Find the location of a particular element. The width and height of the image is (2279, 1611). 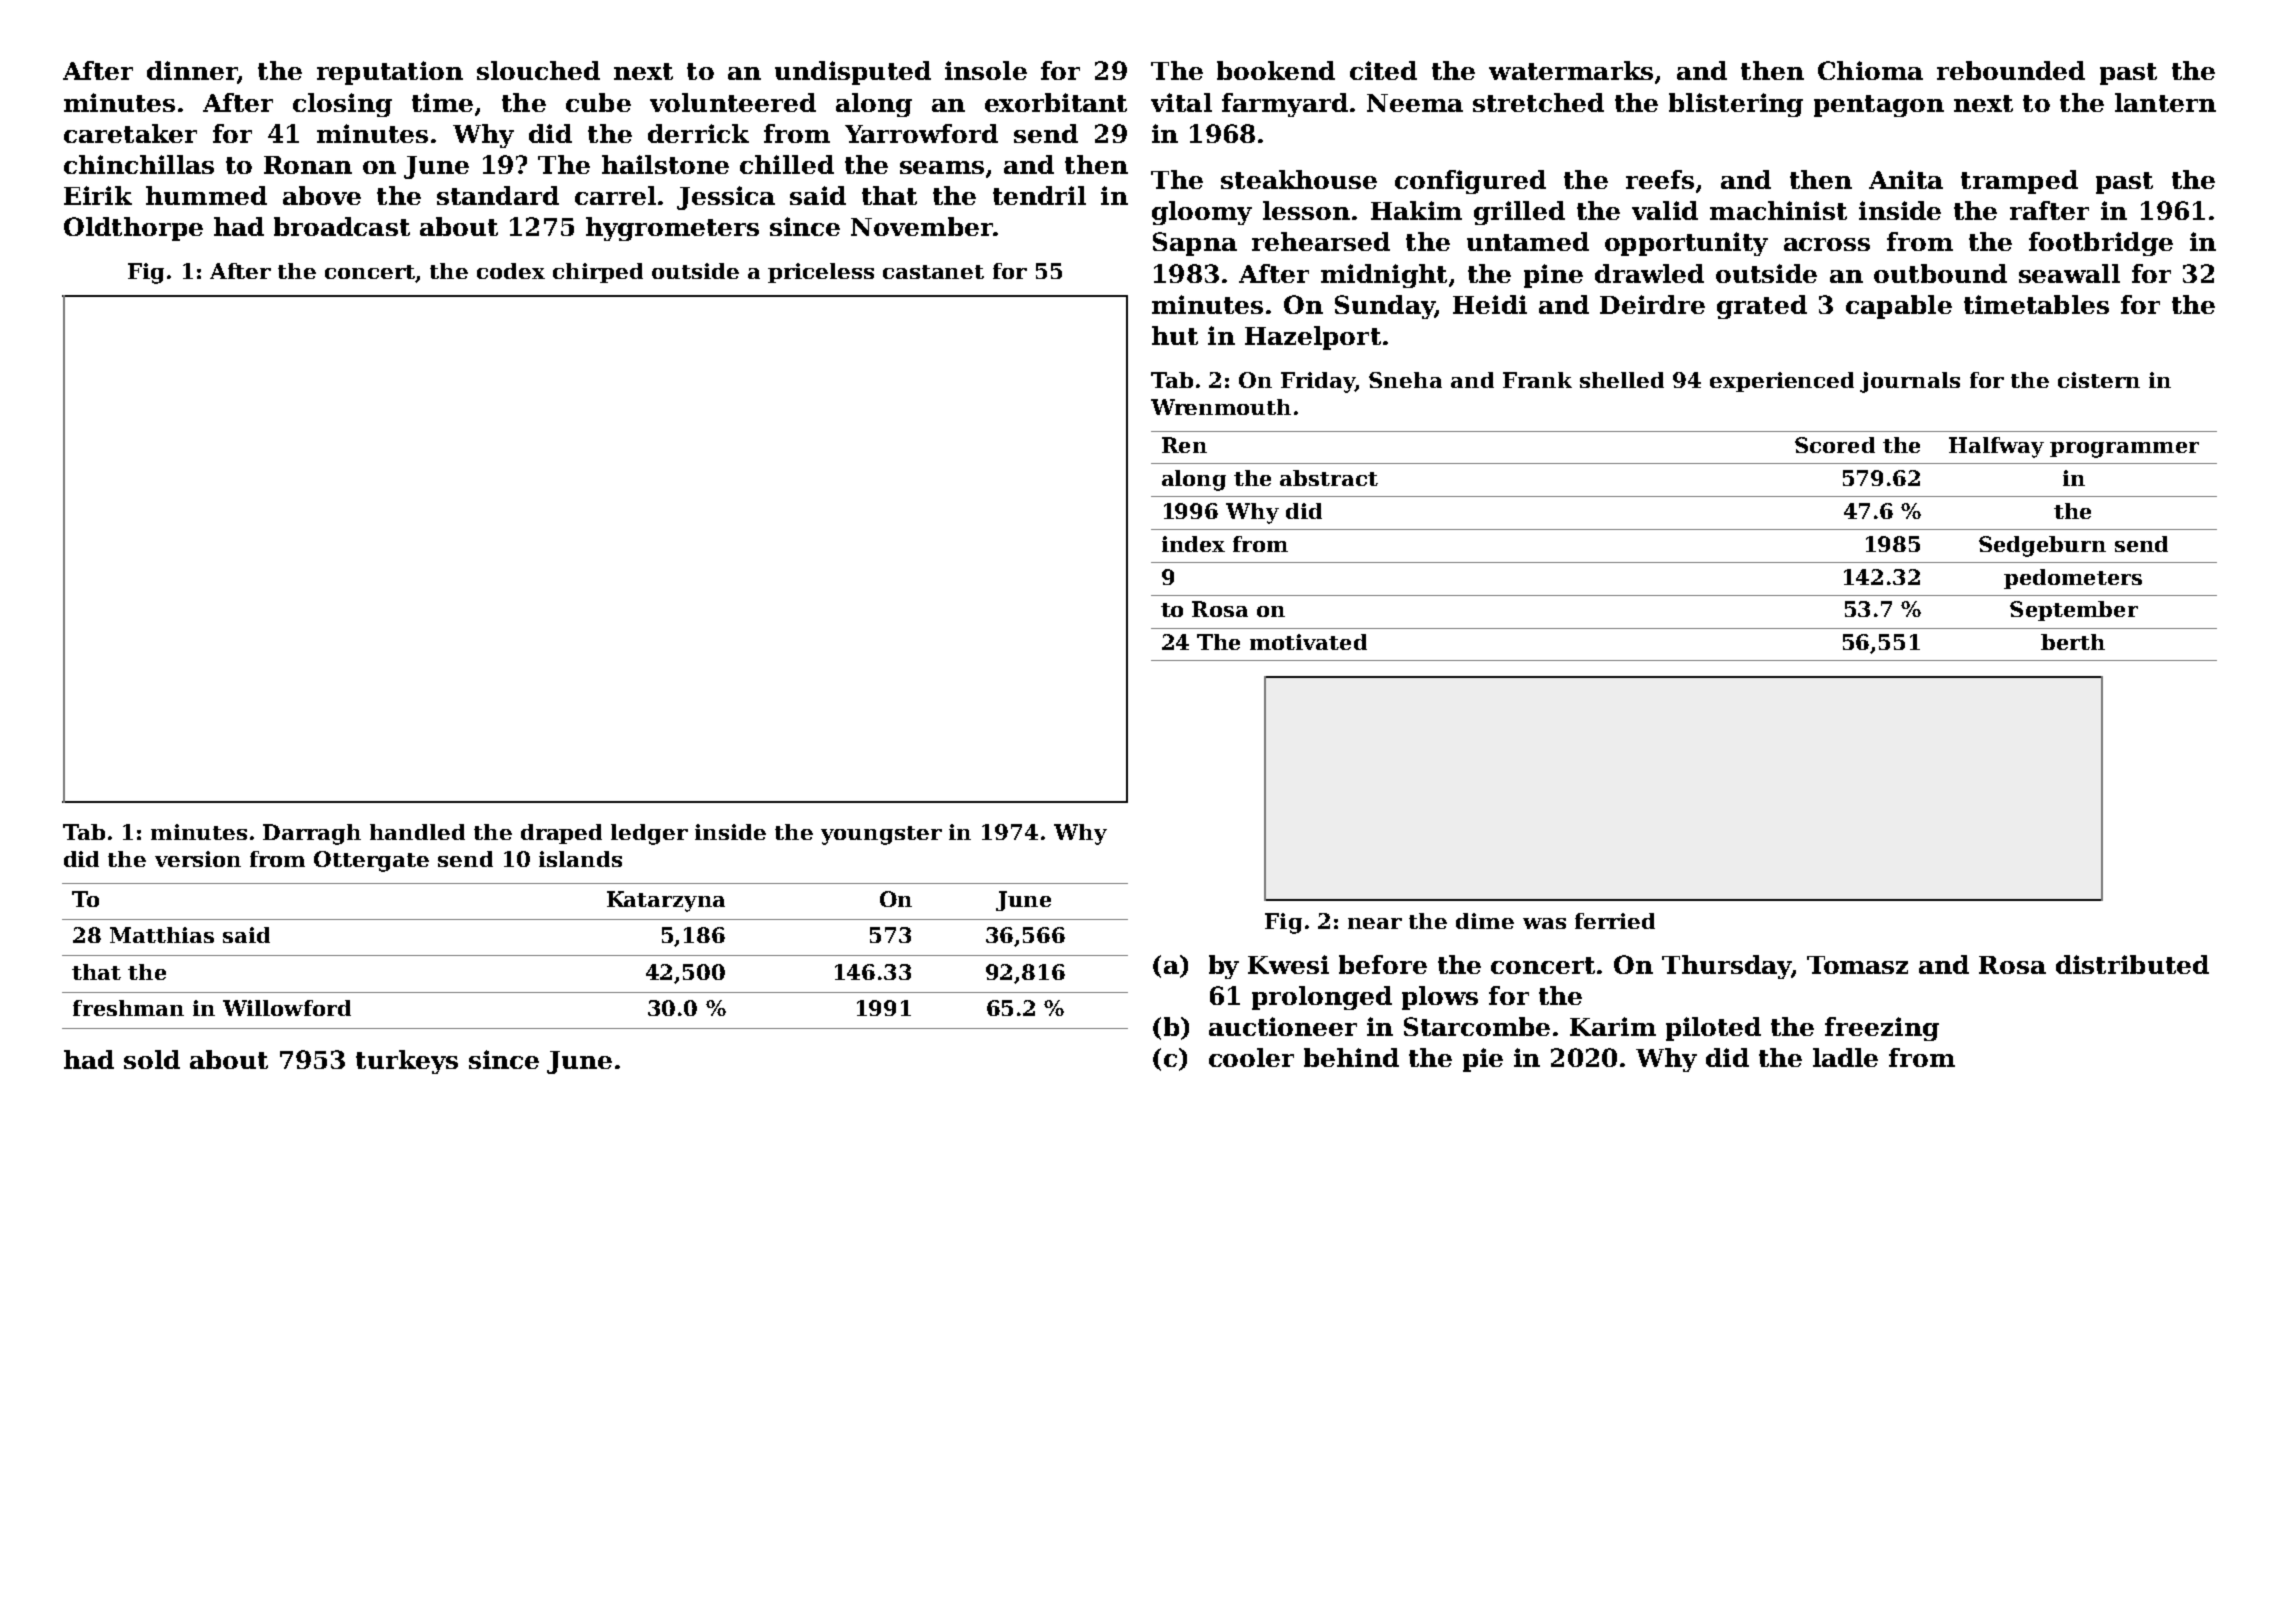

Wrenmouth is located at coordinates (1221, 407).
